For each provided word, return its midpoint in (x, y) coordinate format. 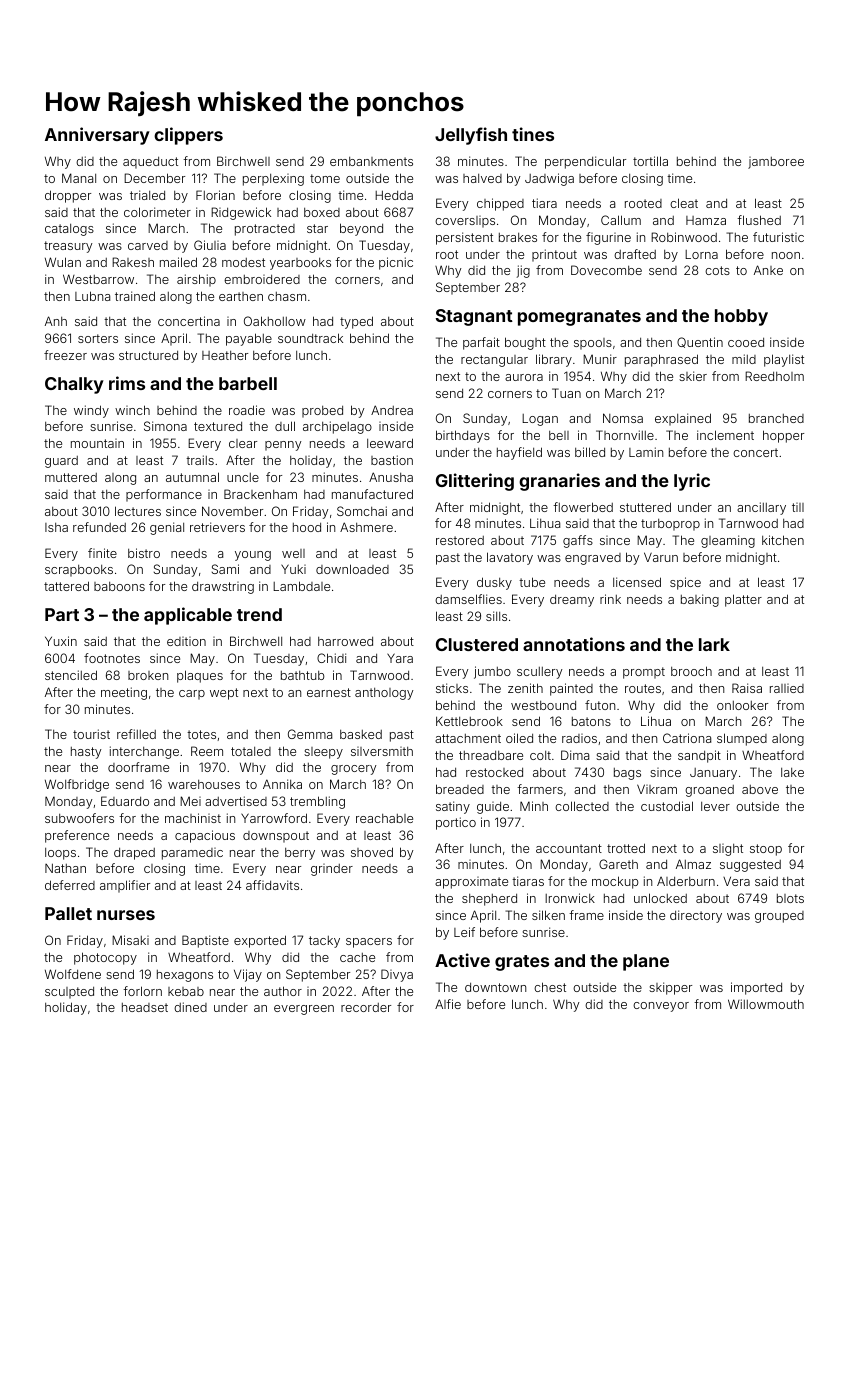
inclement (725, 435)
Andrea (392, 410)
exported (260, 941)
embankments (371, 161)
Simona (165, 426)
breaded (460, 789)
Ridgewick (241, 213)
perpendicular (585, 162)
